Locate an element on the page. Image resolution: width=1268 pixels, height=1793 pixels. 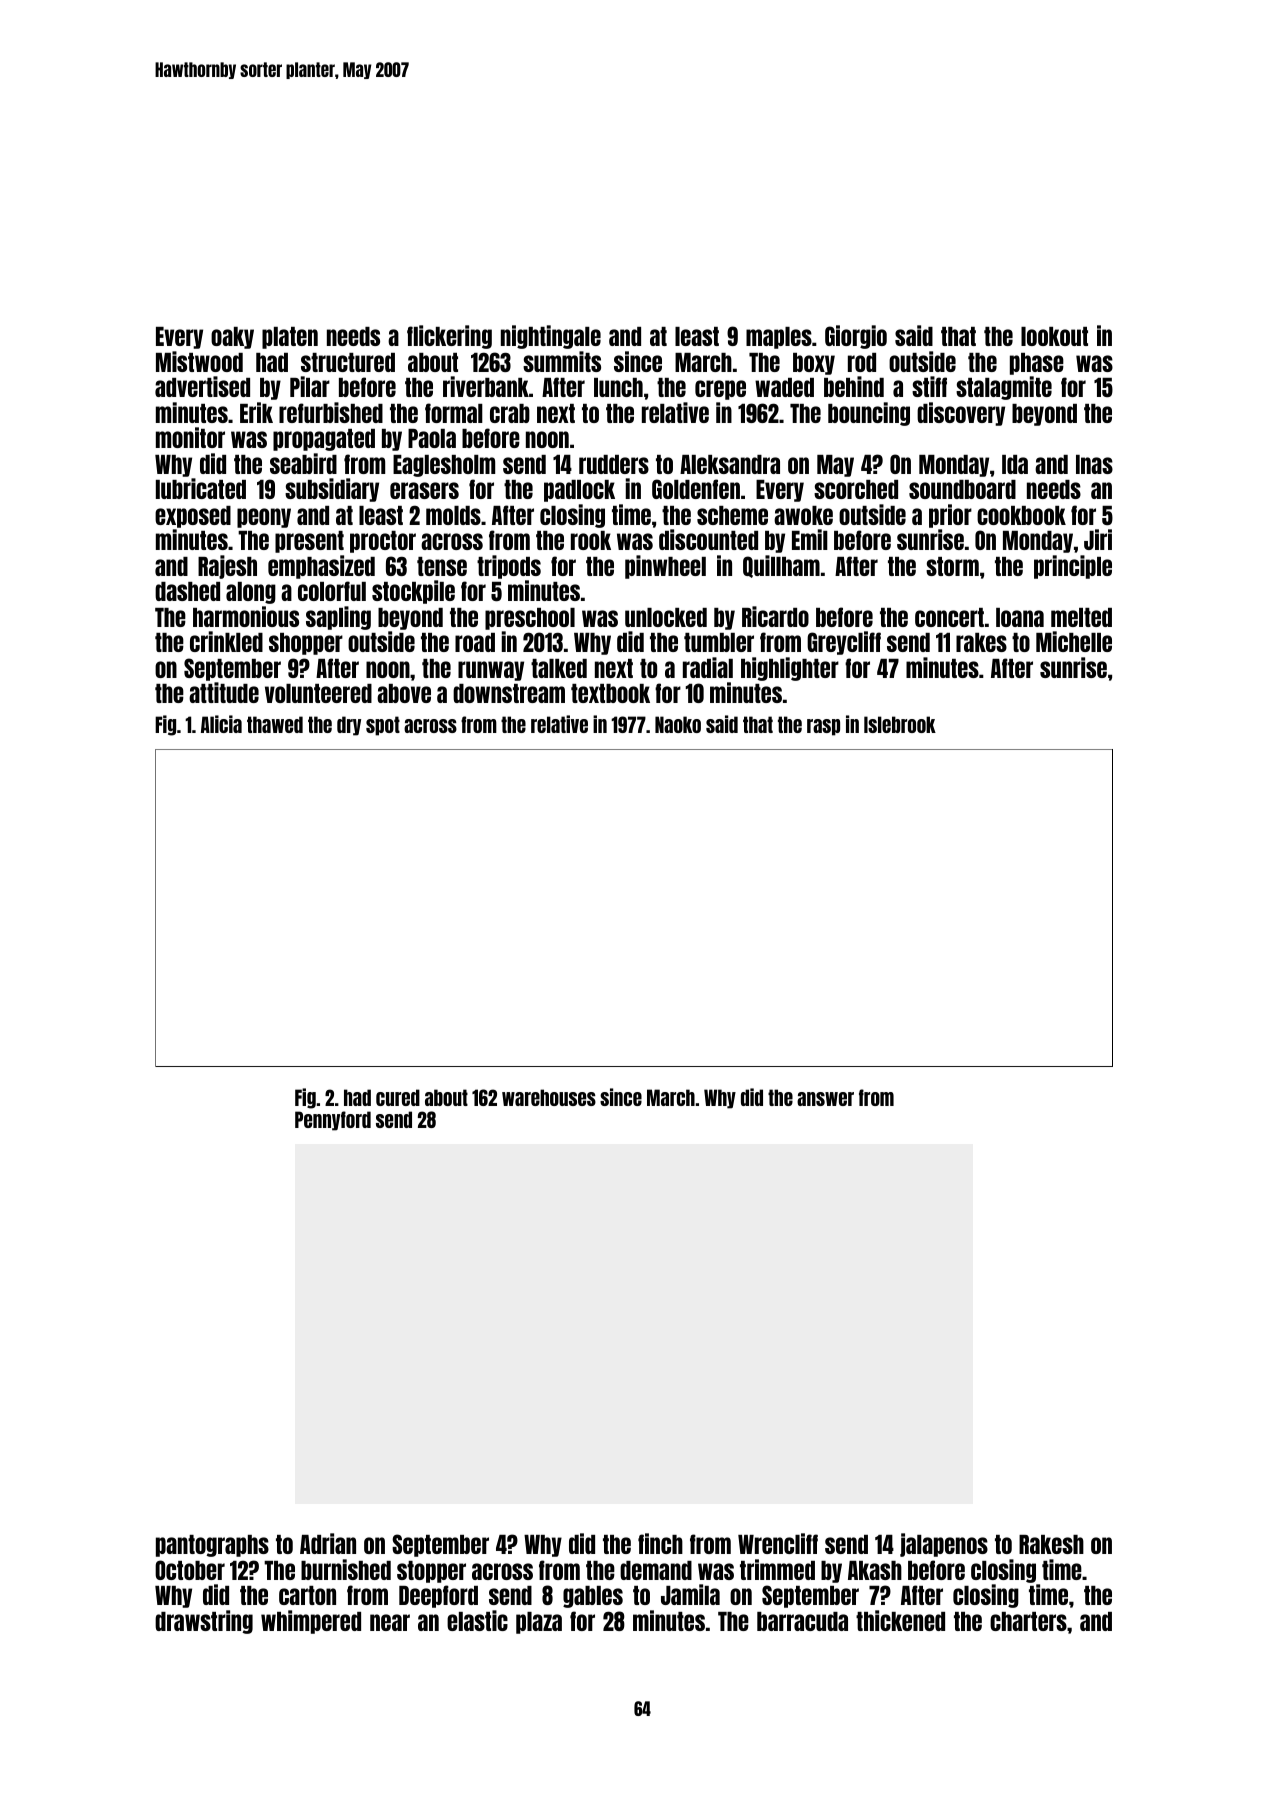
Naoko is located at coordinates (678, 724).
